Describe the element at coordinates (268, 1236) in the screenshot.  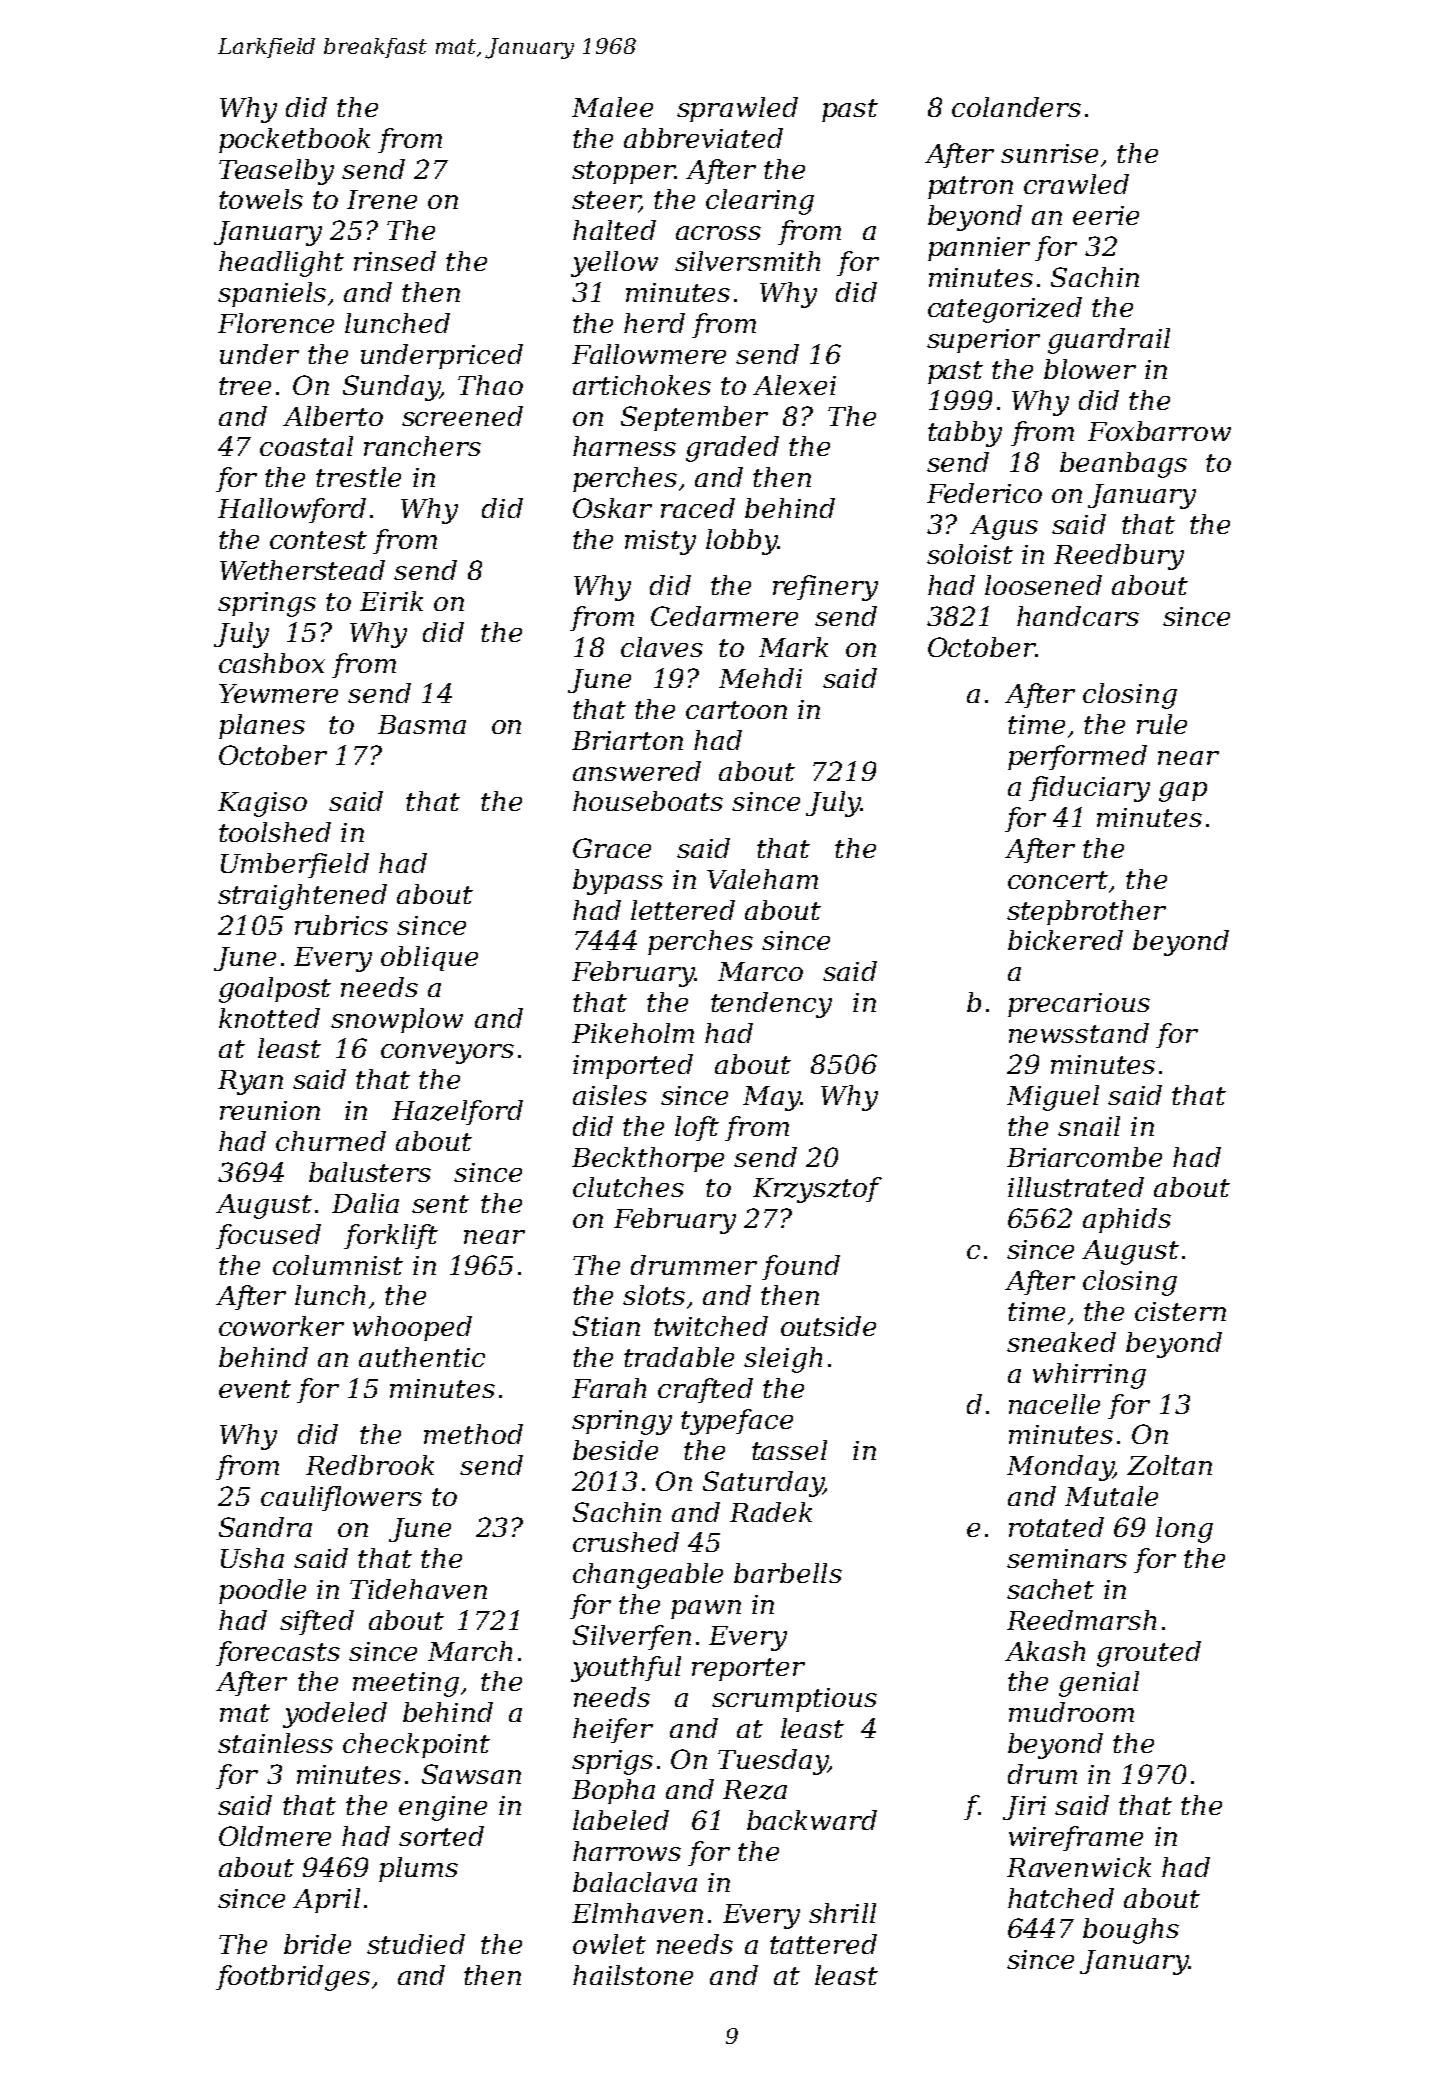
I see `focused` at that location.
